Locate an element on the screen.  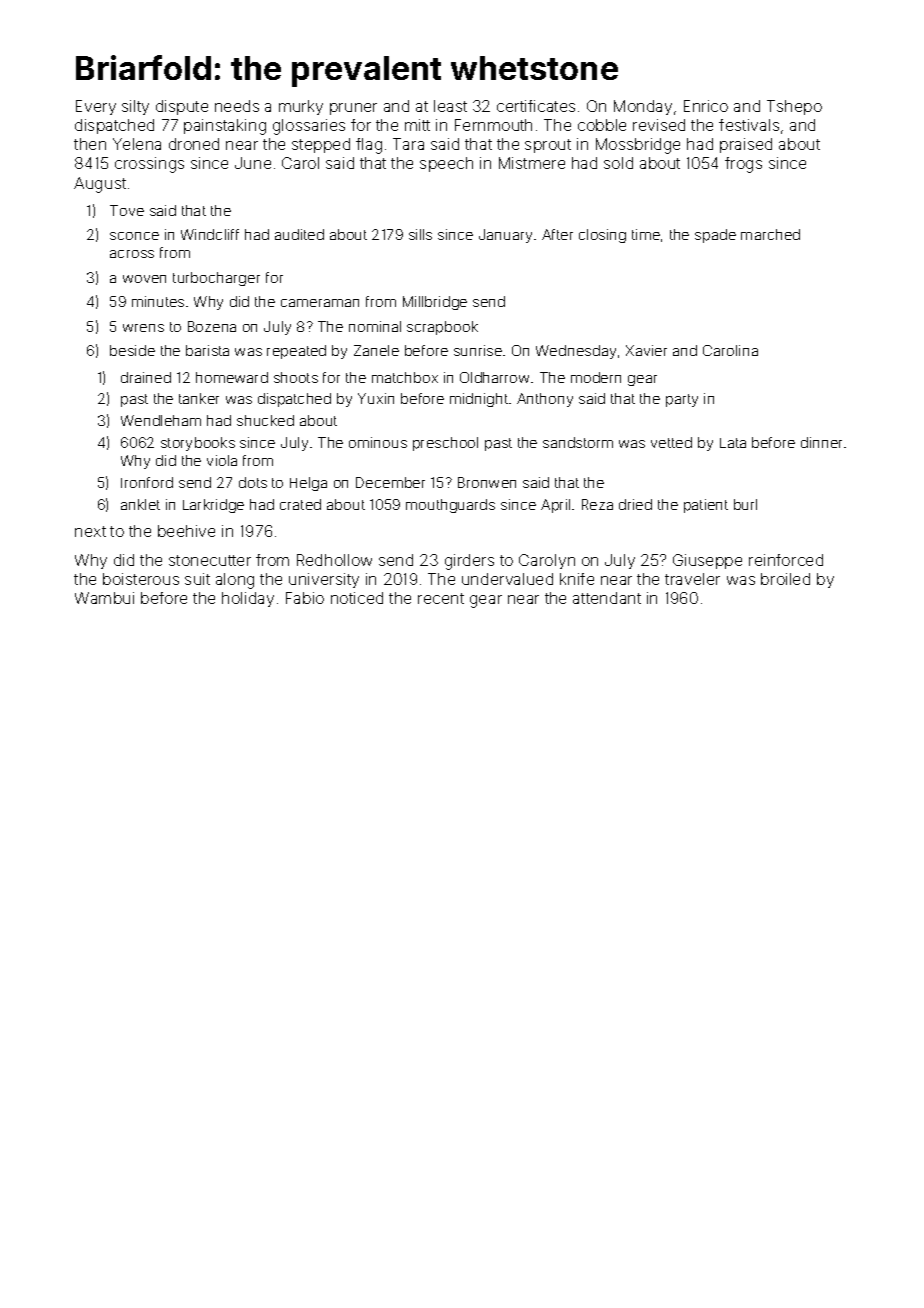
nominal is located at coordinates (375, 326).
